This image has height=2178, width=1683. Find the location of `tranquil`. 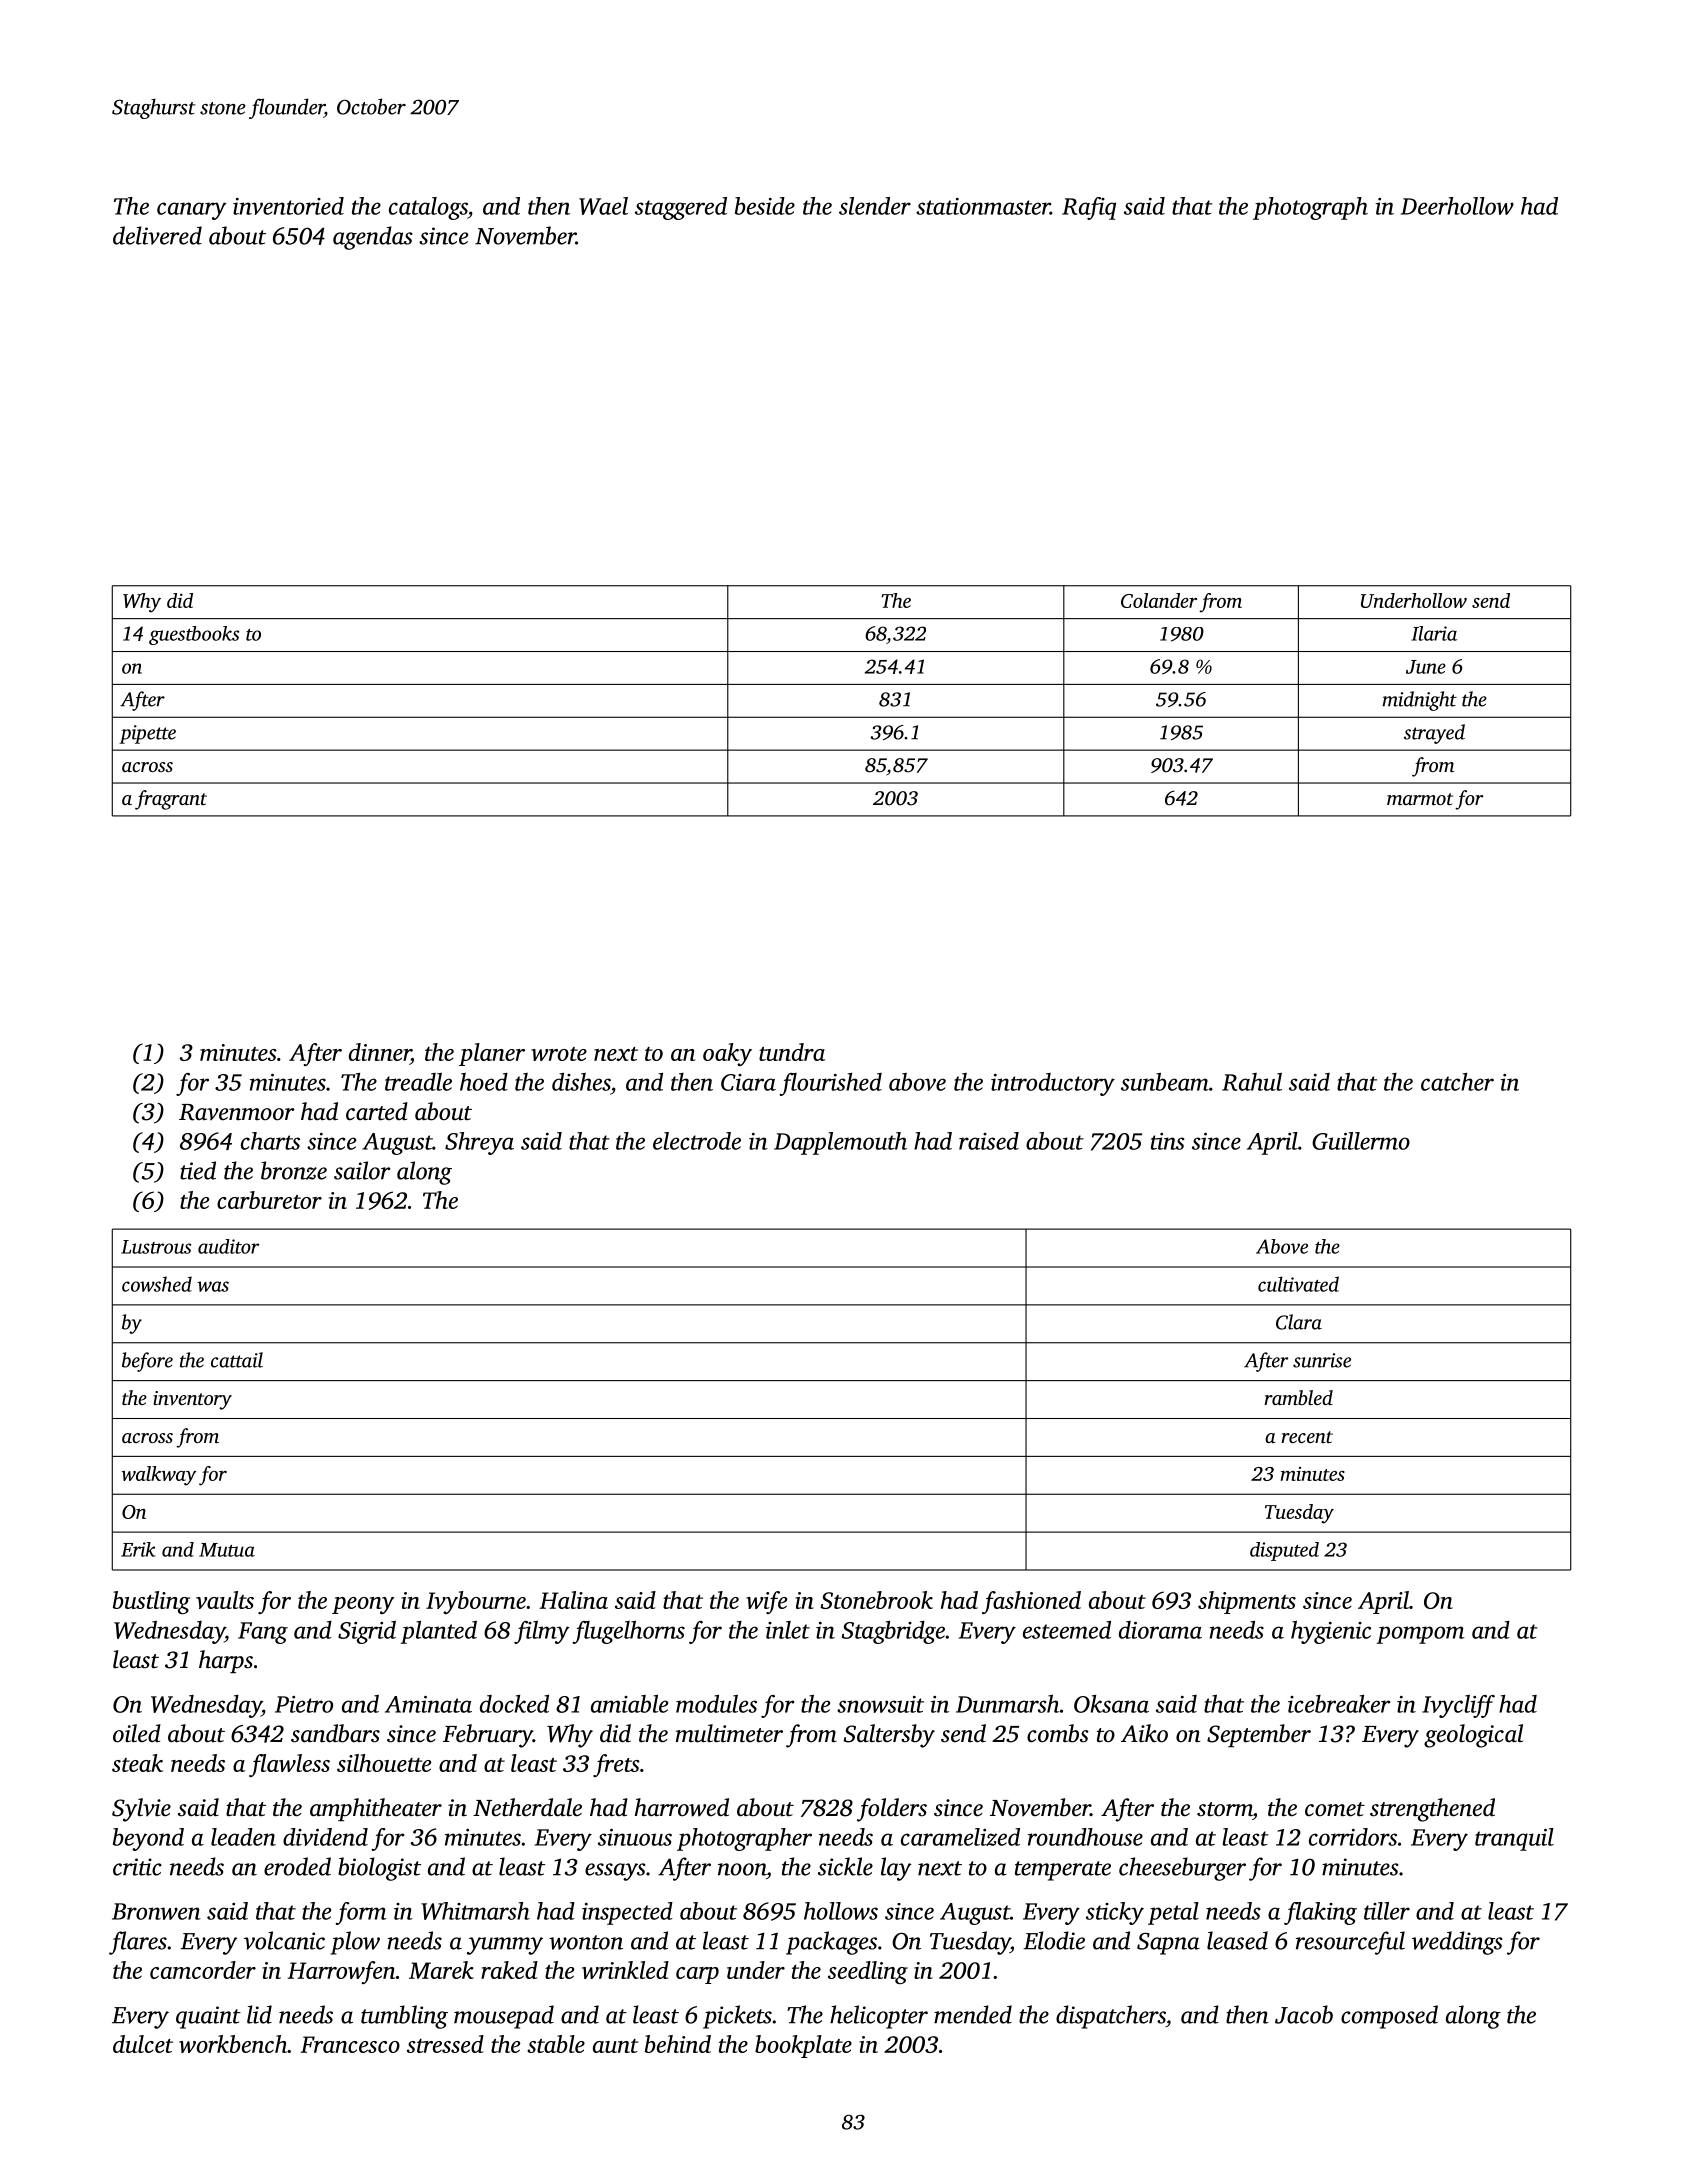

tranquil is located at coordinates (1514, 1839).
